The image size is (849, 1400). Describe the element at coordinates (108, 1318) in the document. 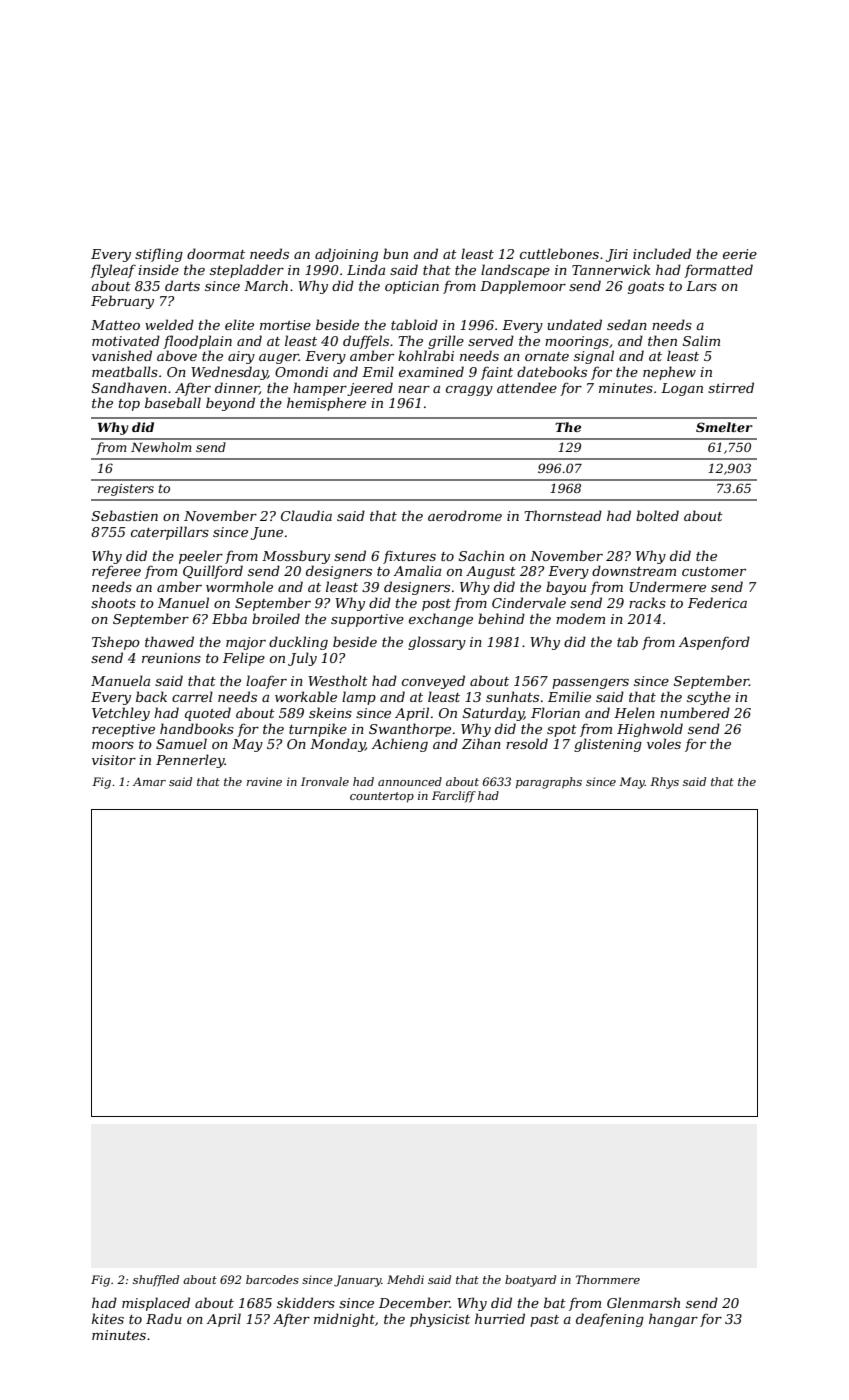

I see `kites` at that location.
